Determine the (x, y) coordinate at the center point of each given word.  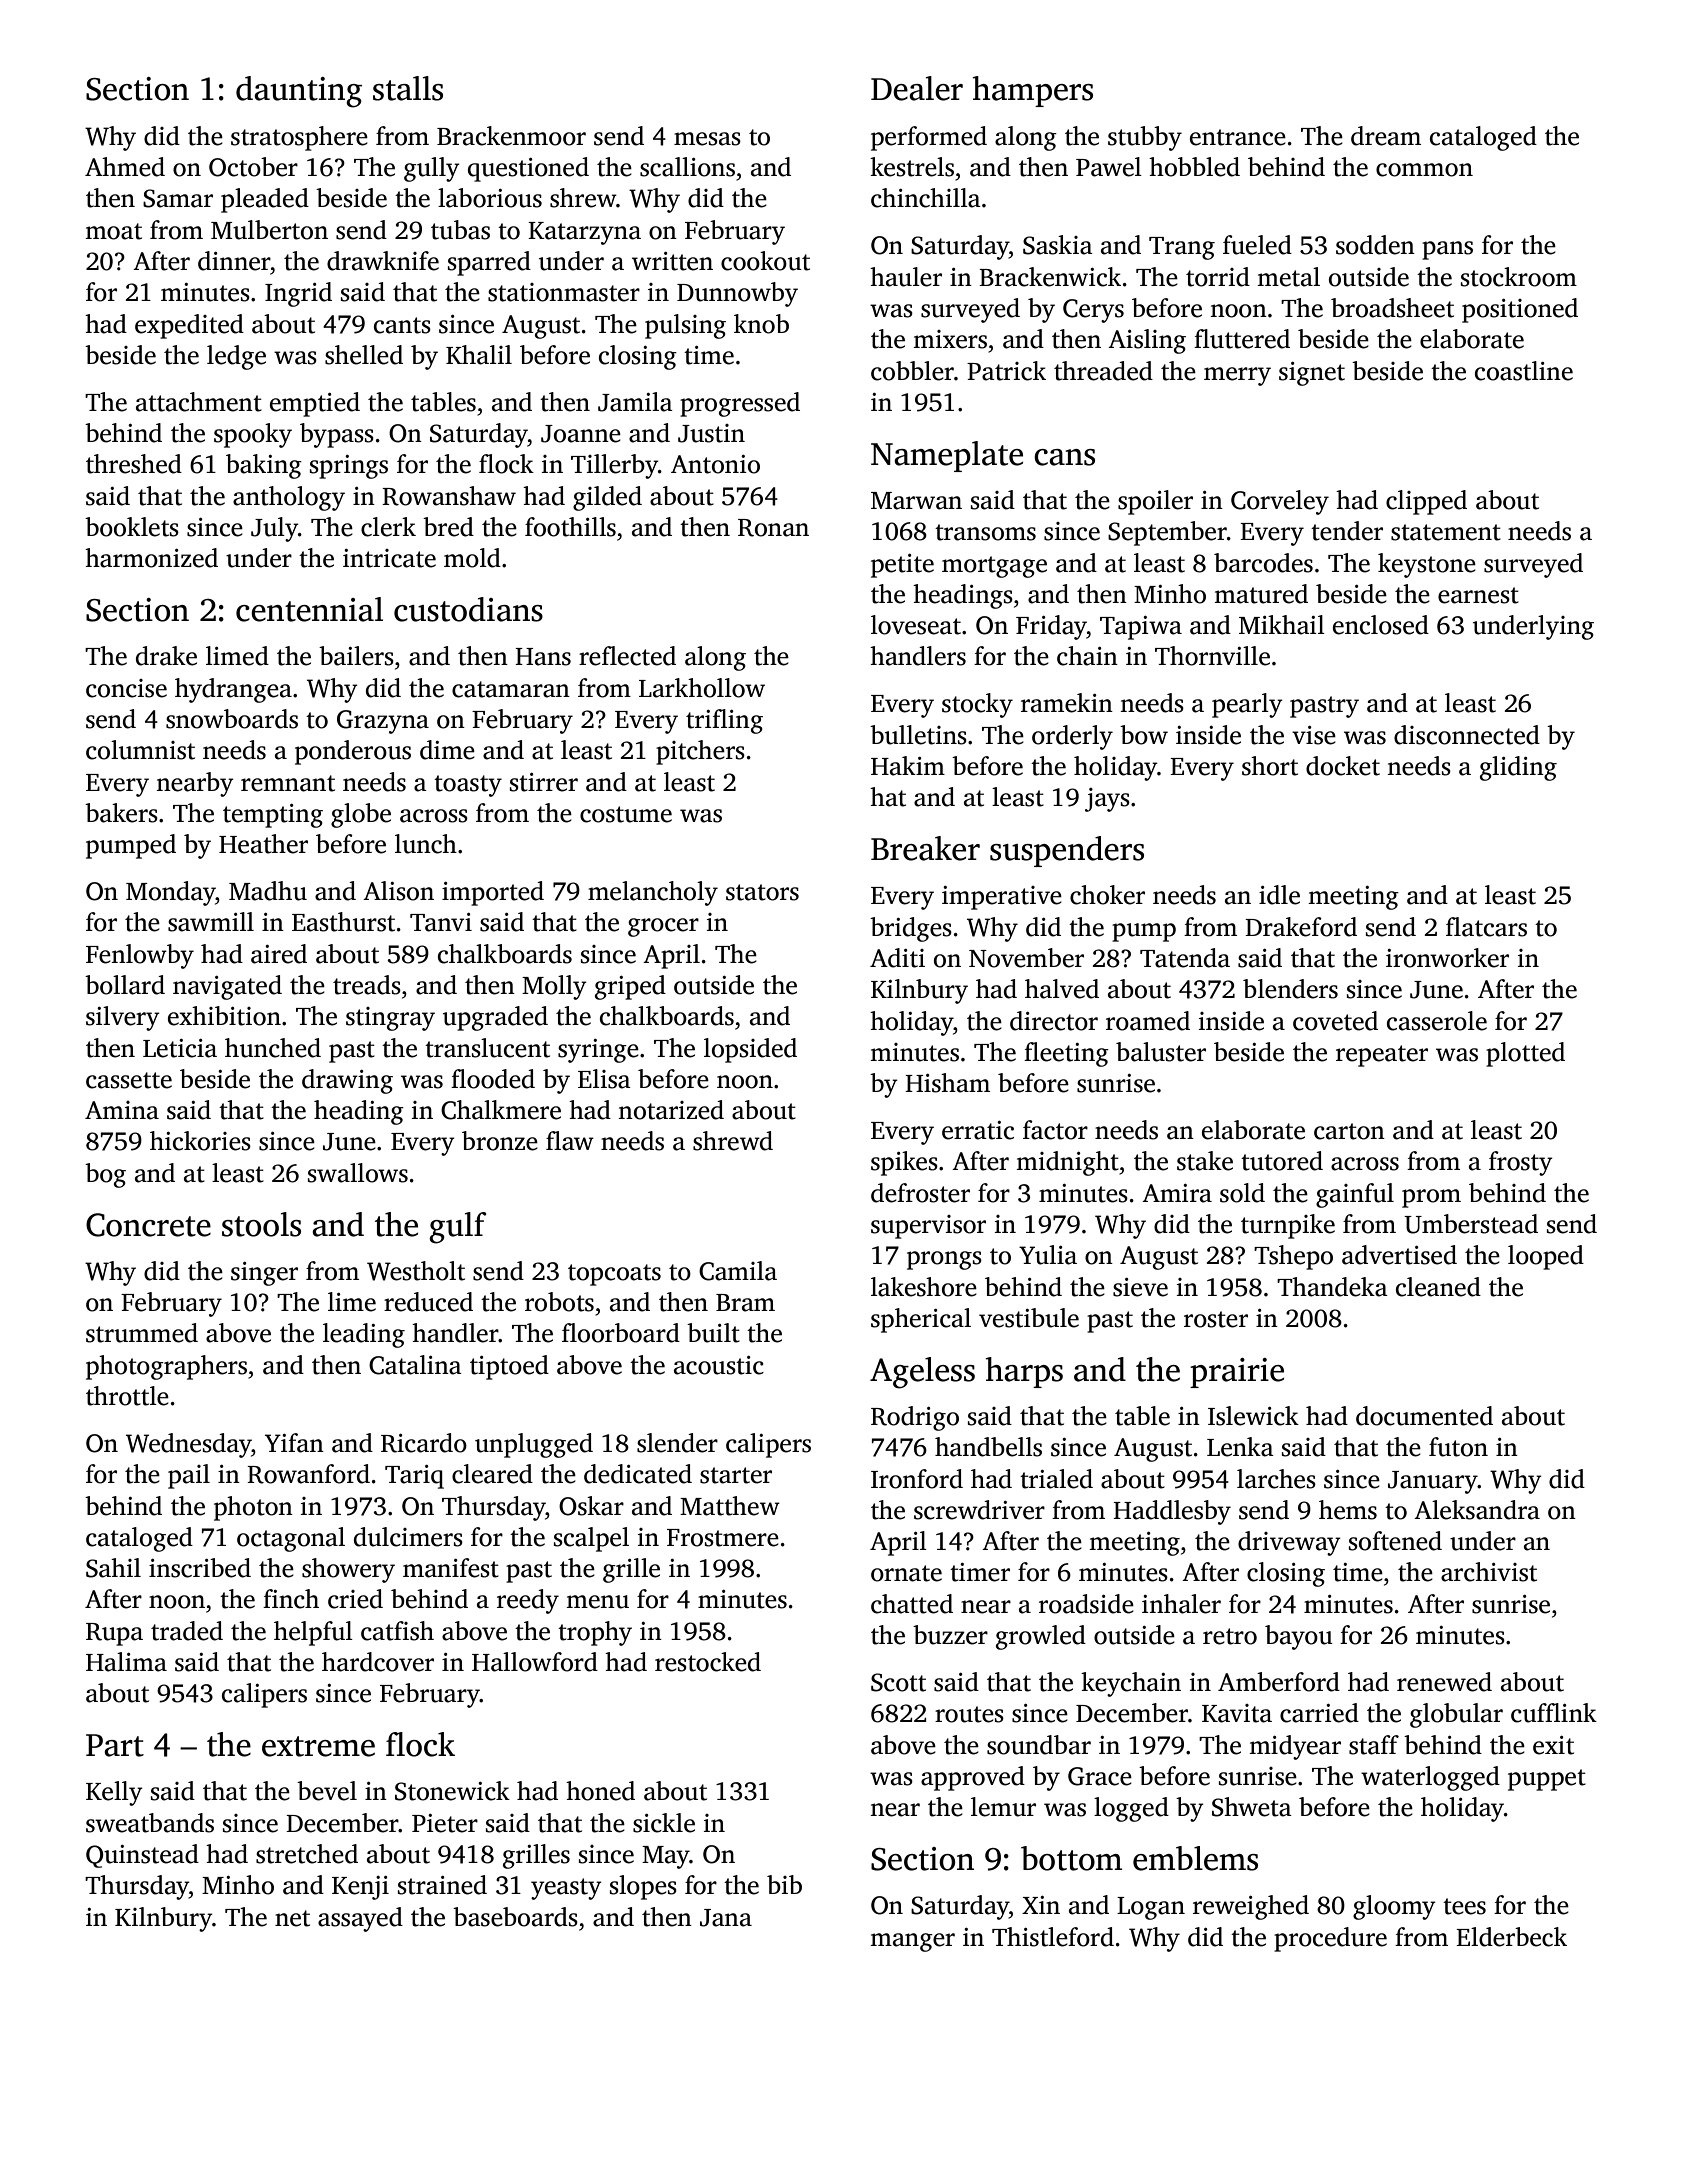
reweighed (1251, 1907)
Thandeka (1332, 1287)
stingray (390, 1019)
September (1167, 533)
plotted (1525, 1054)
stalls (408, 88)
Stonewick (452, 1791)
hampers (1033, 91)
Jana (726, 1918)
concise (126, 688)
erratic (978, 1130)
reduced (428, 1302)
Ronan (773, 528)
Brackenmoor (511, 136)
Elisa (604, 1079)
